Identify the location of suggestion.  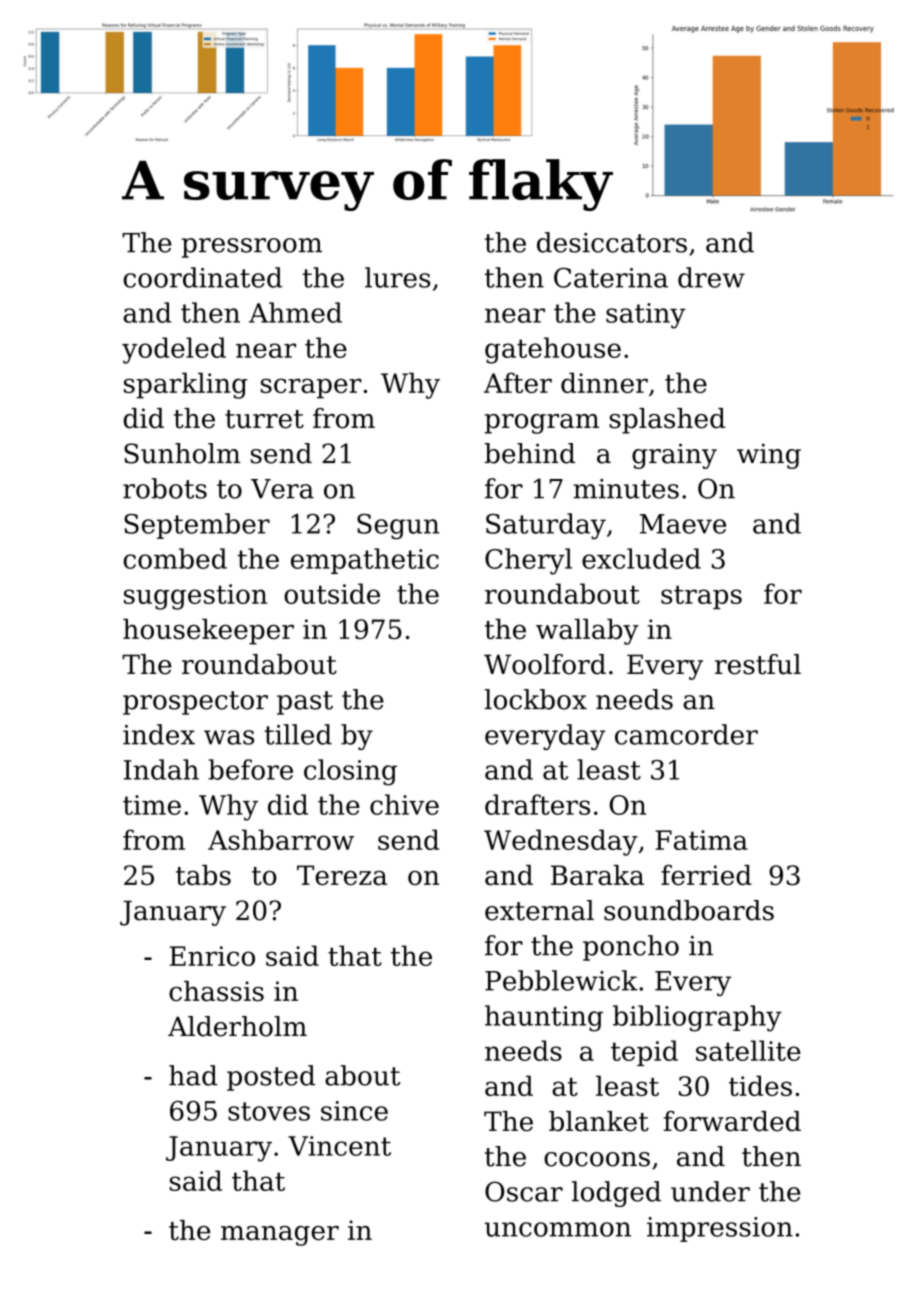
(195, 597).
